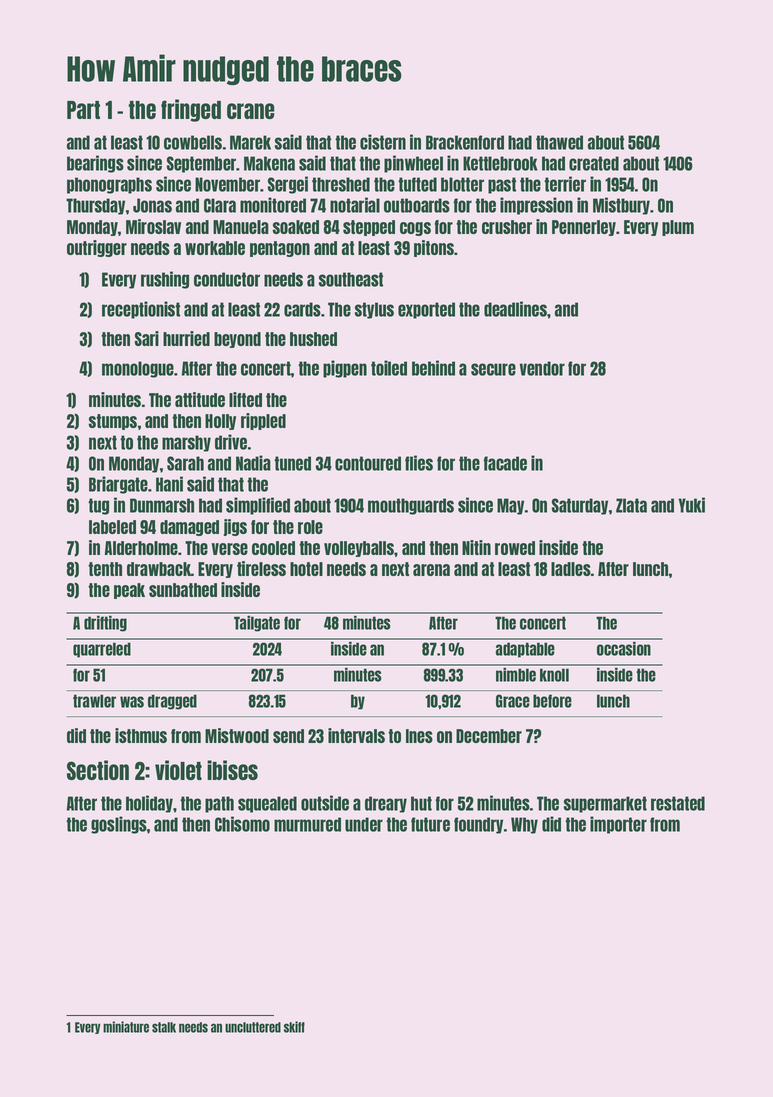 This screenshot has height=1097, width=773. What do you see at coordinates (313, 339) in the screenshot?
I see `hushed` at bounding box center [313, 339].
